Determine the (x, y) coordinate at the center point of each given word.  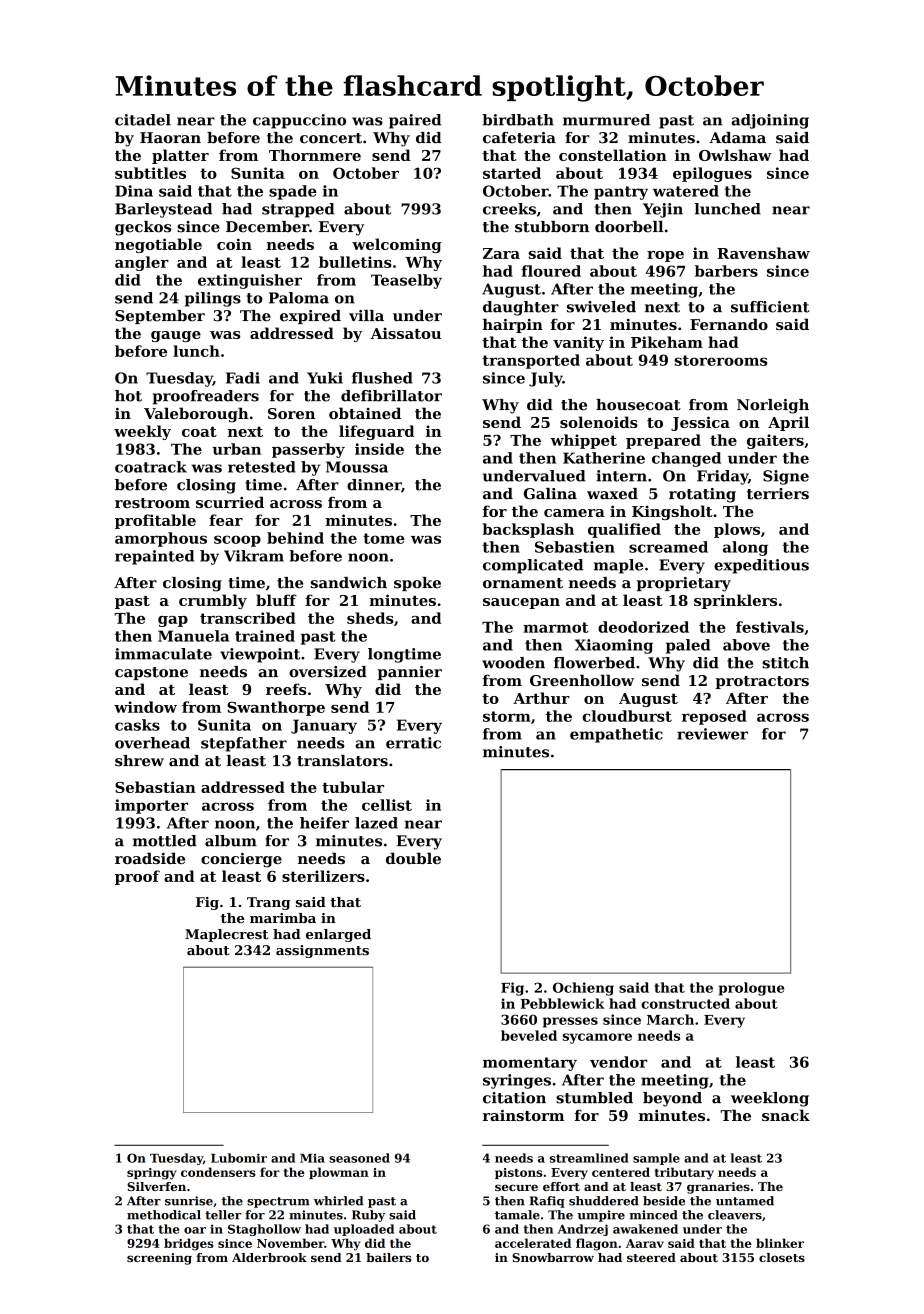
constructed (685, 1003)
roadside (150, 858)
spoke (417, 584)
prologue (751, 989)
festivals (770, 627)
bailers (388, 1257)
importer (151, 806)
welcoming (397, 245)
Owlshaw (735, 155)
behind (295, 538)
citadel (143, 120)
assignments (322, 951)
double (413, 858)
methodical (164, 1215)
